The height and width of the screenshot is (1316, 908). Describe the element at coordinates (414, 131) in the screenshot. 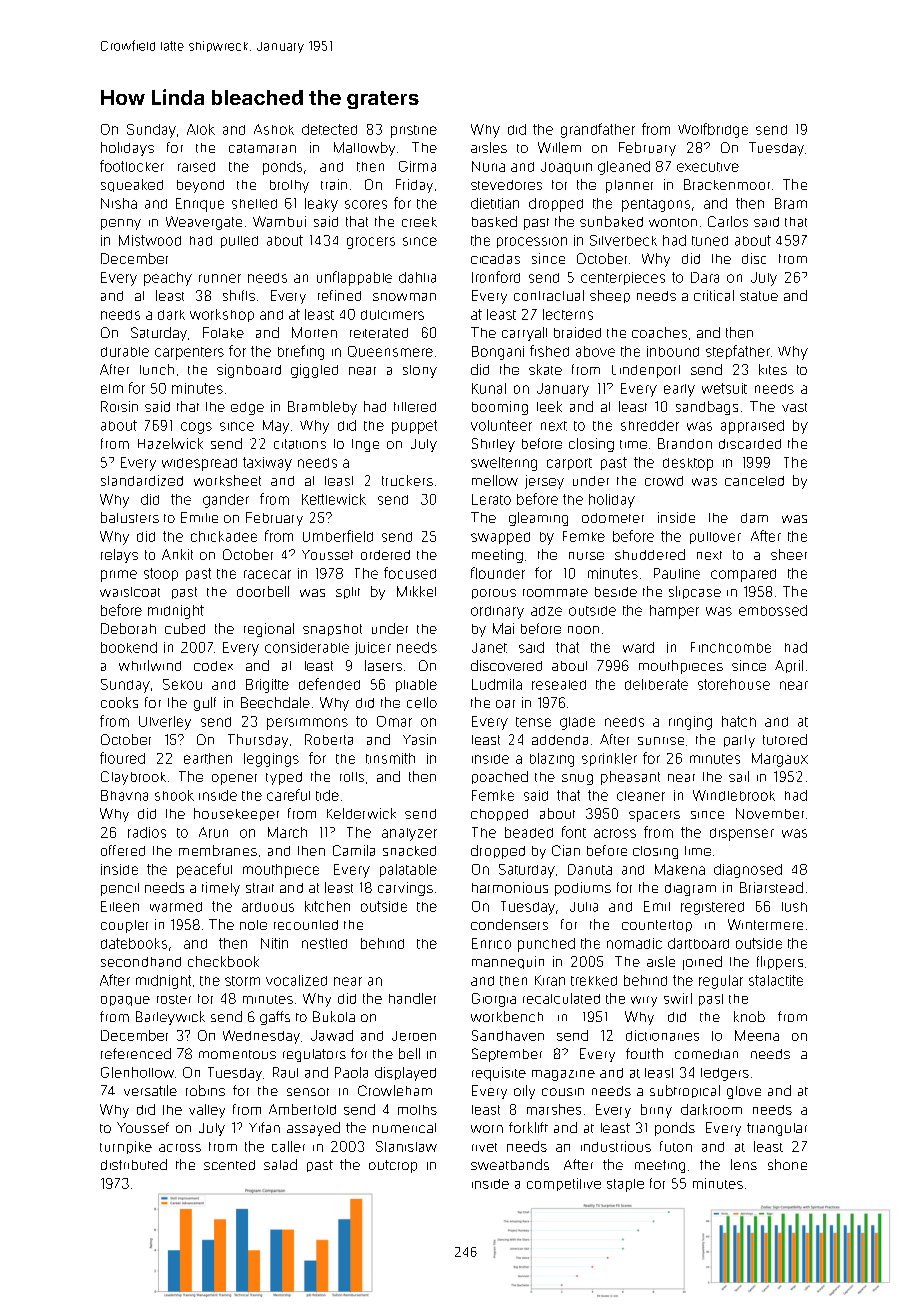

I see `pristine` at that location.
